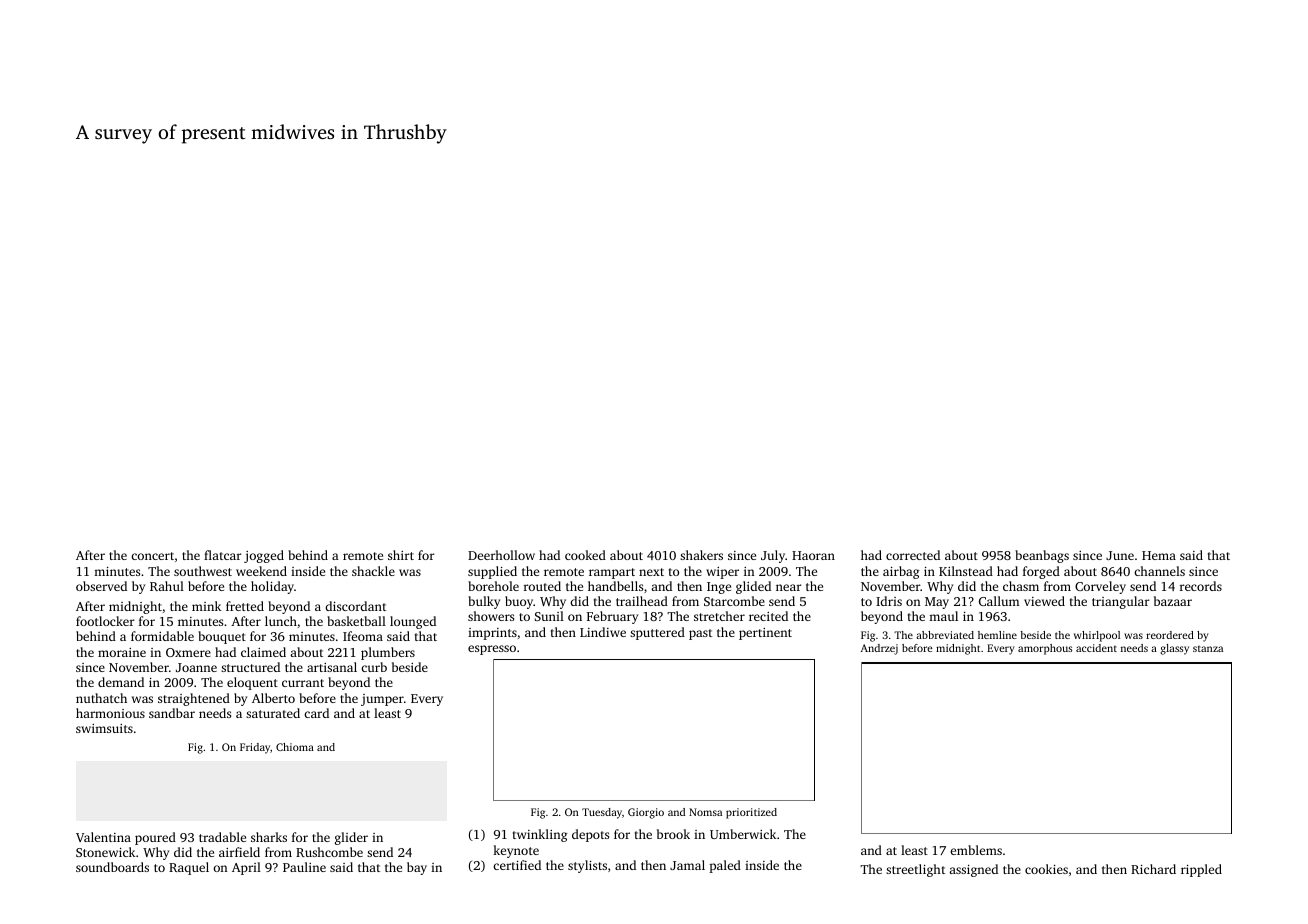  Describe the element at coordinates (246, 868) in the screenshot. I see `April` at that location.
